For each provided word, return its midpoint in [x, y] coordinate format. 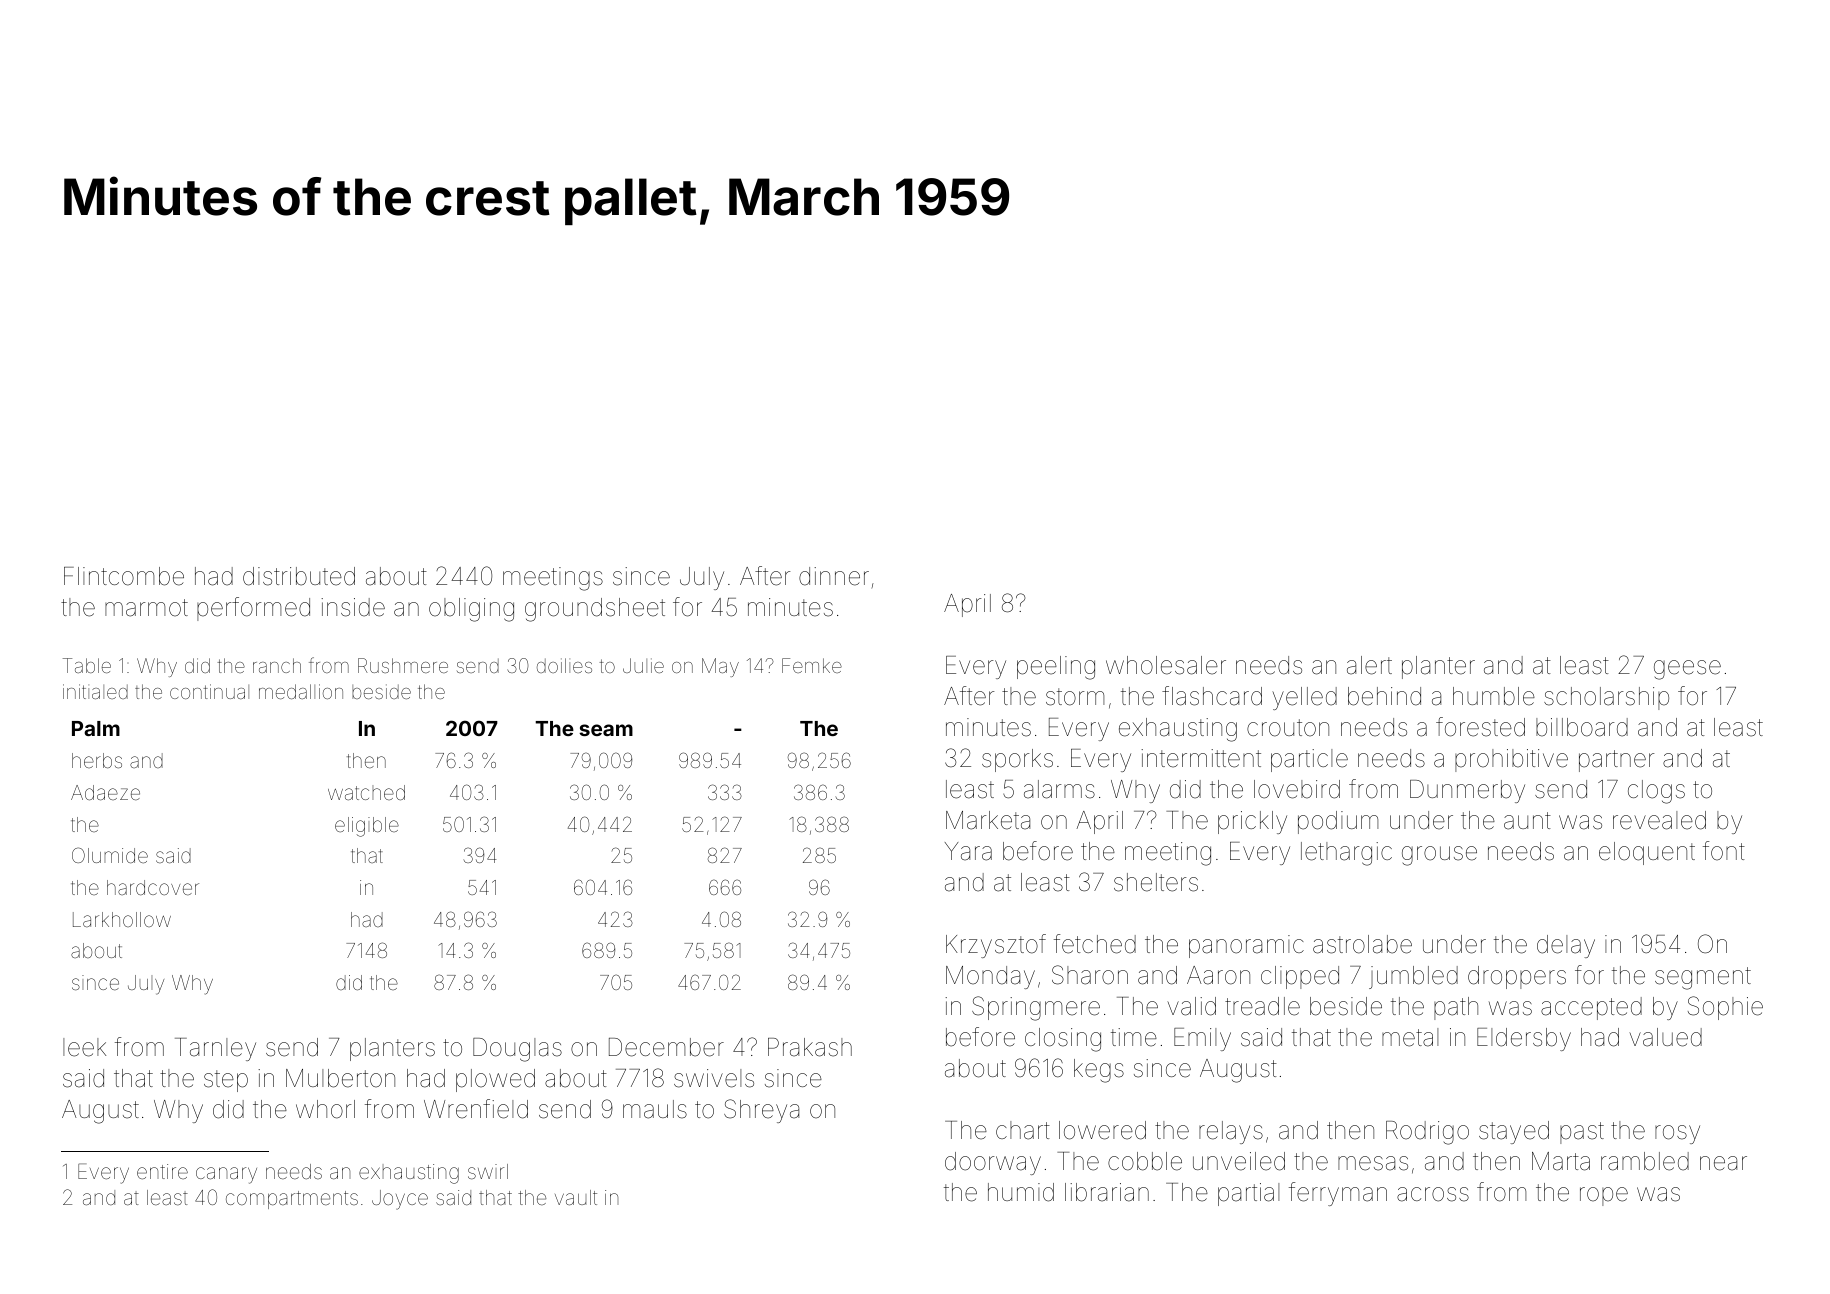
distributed [299, 576]
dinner [834, 576]
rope [1604, 1196]
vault [576, 1197]
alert [1369, 665]
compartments [292, 1200]
